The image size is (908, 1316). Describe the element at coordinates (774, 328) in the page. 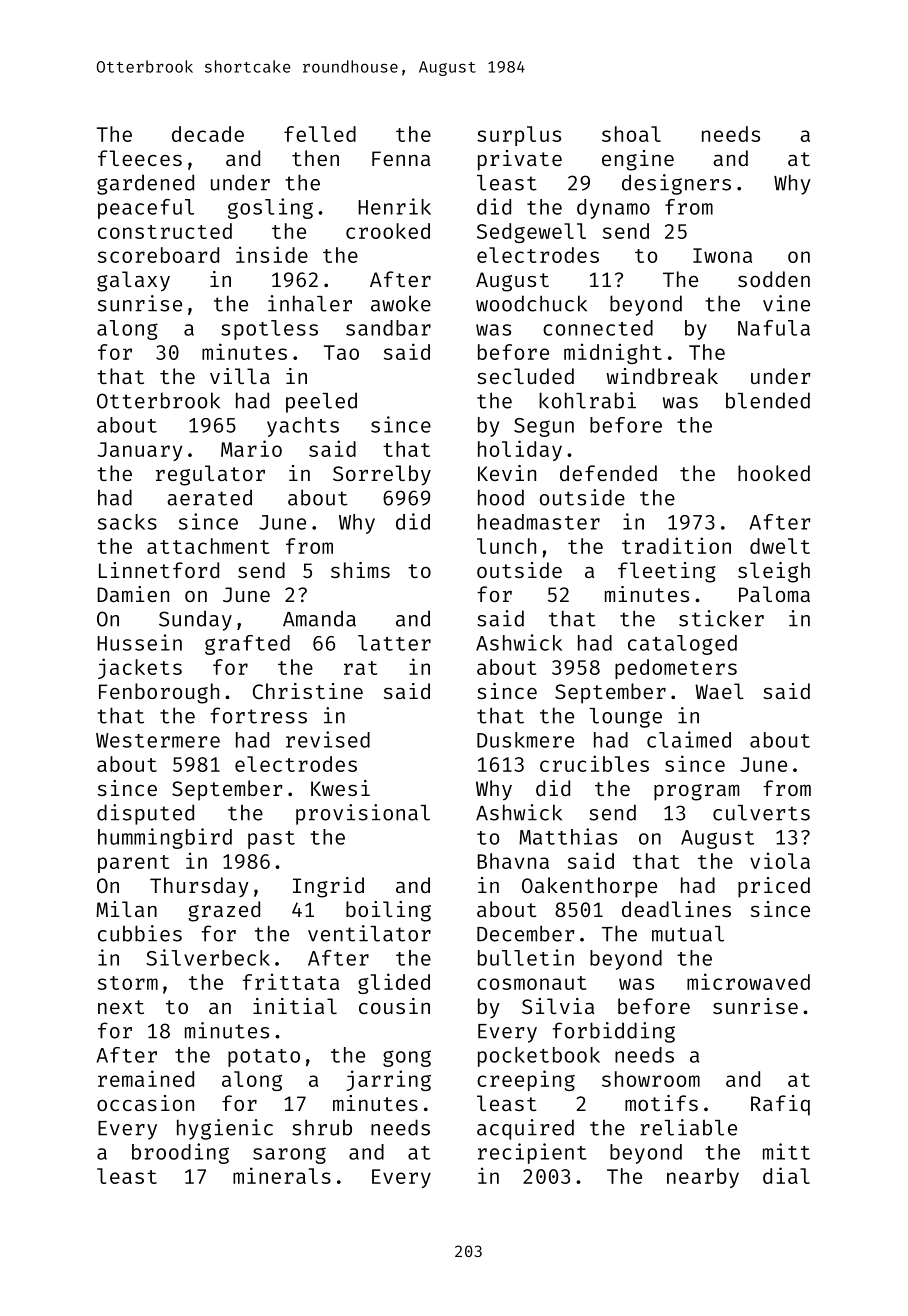

I see `Nafula` at that location.
